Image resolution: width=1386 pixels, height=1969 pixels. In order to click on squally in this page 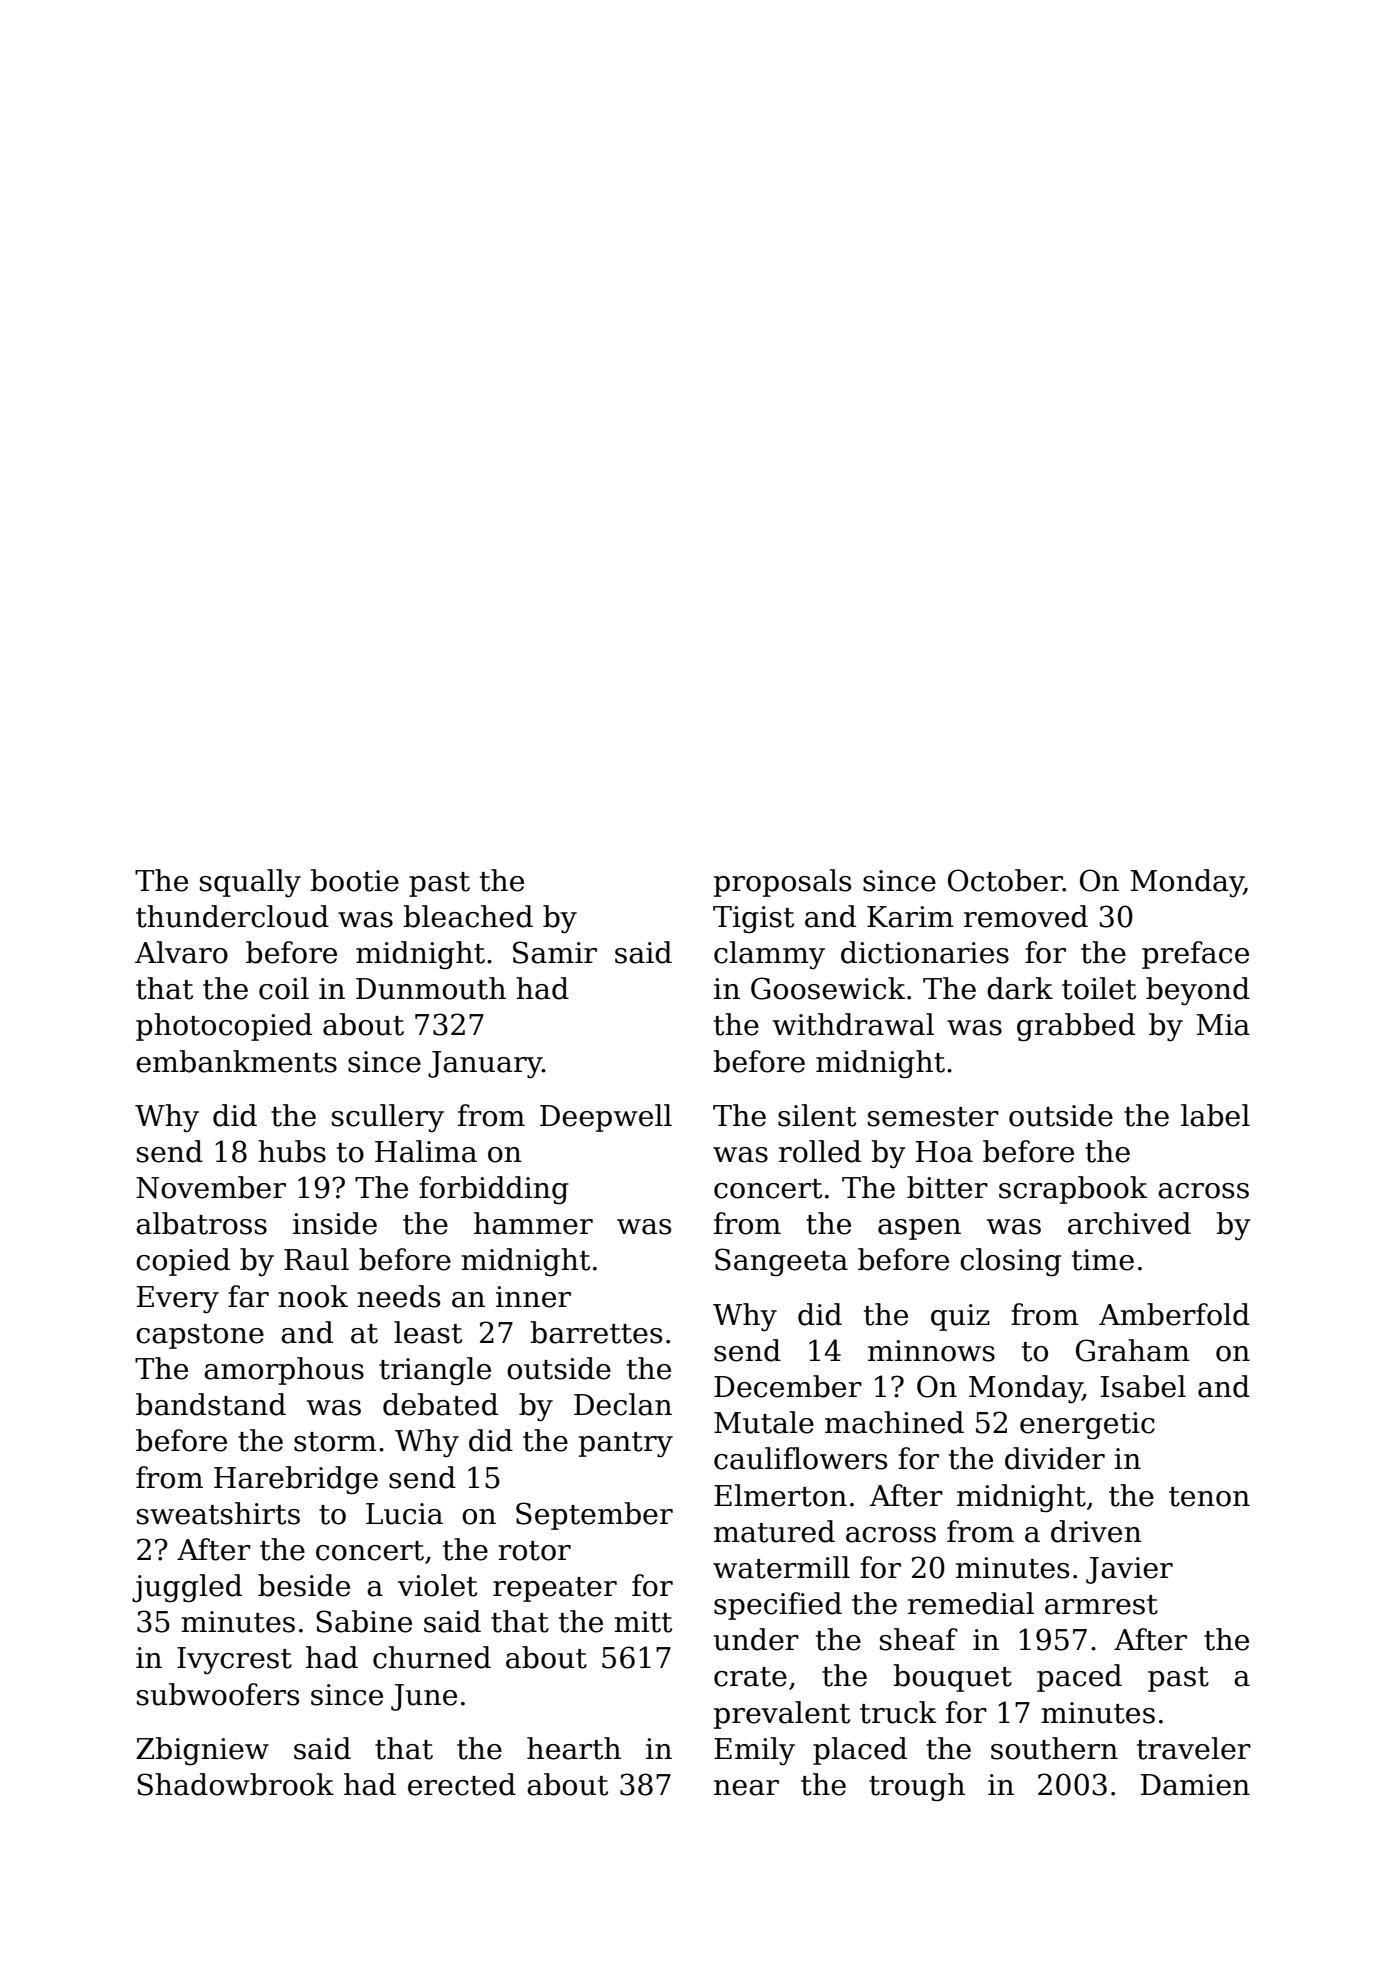, I will do `click(250, 883)`.
